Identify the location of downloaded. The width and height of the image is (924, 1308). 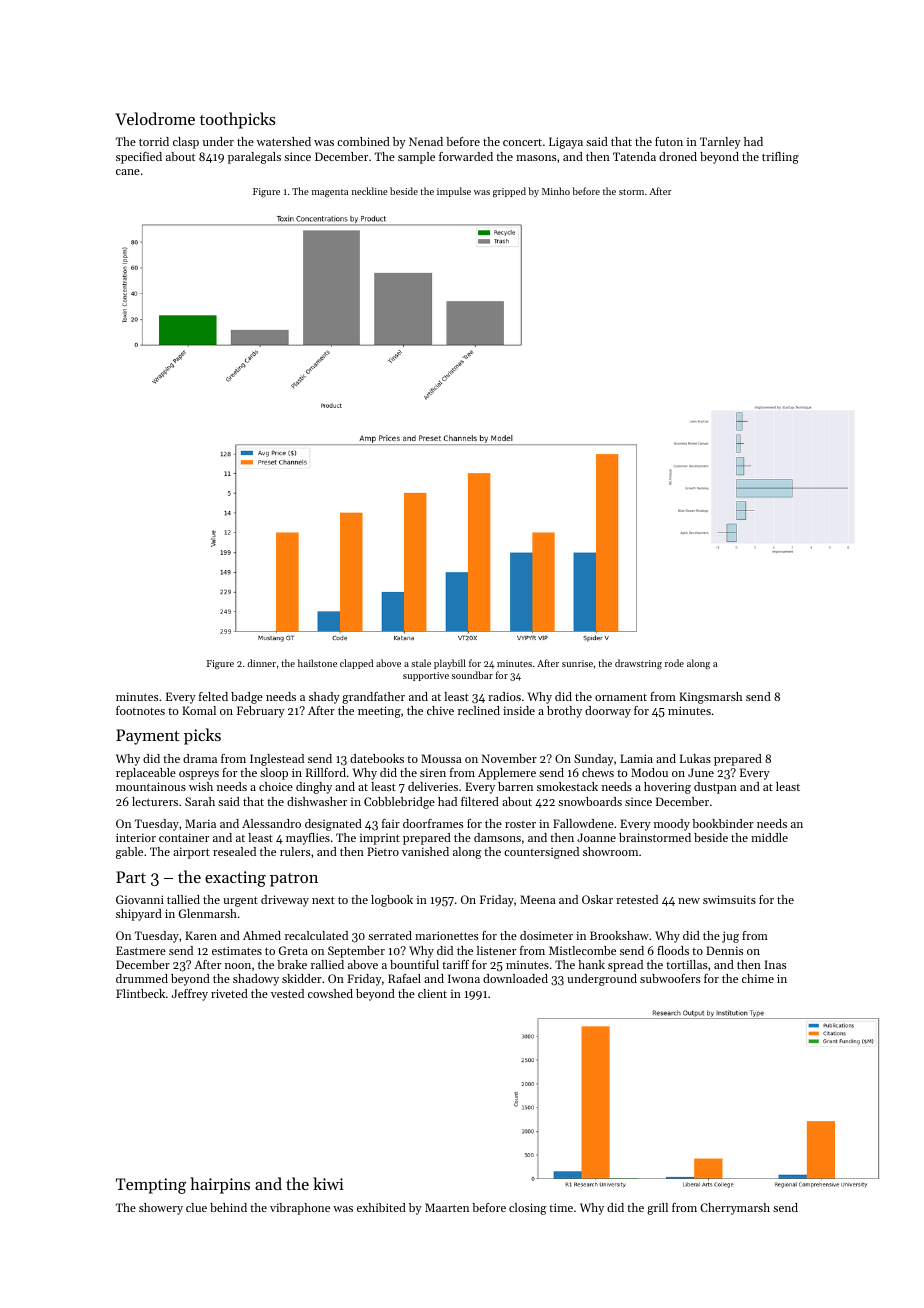
(515, 978).
